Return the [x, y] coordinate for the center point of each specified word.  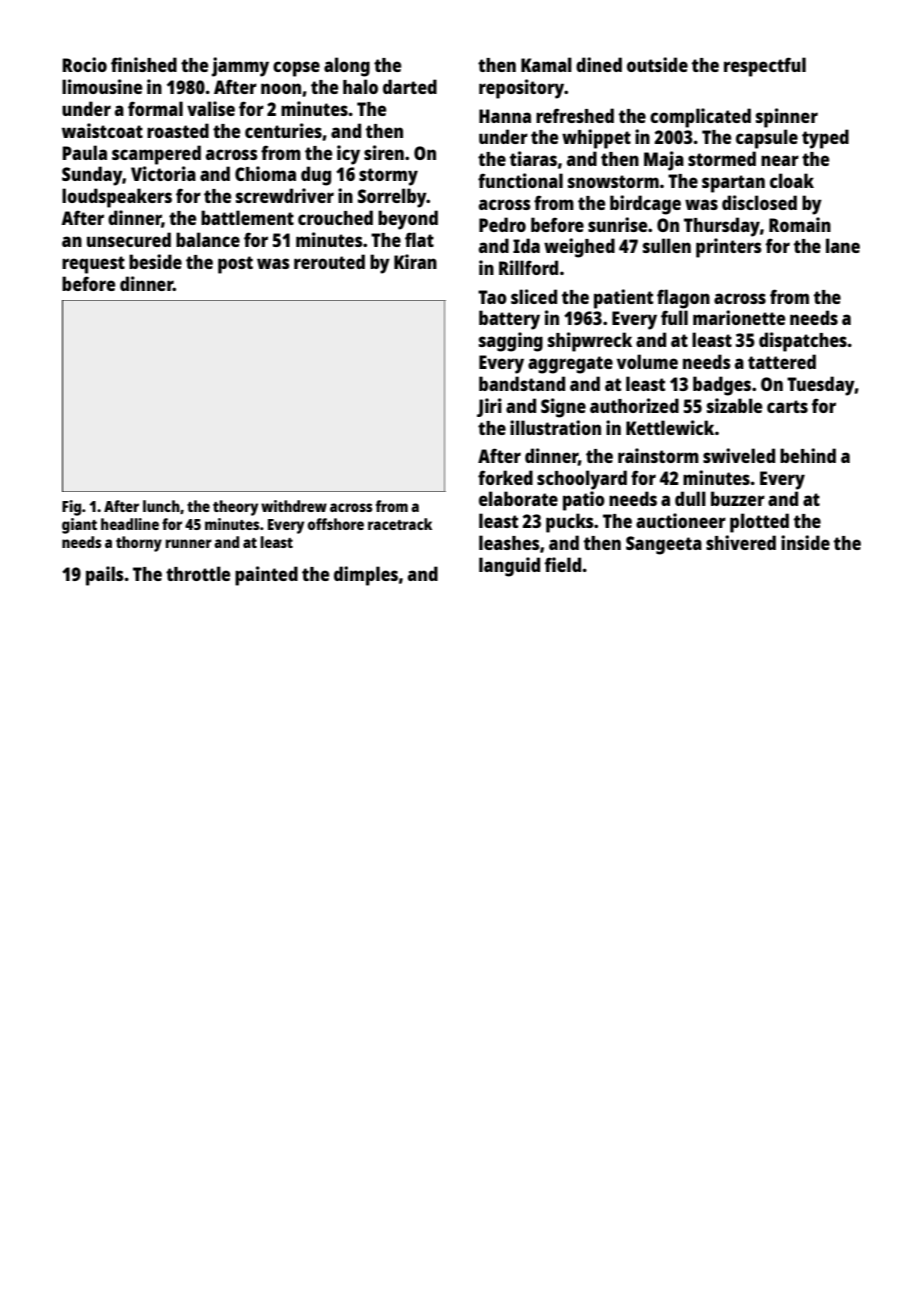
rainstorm [658, 455]
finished [144, 64]
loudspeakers [117, 198]
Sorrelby [392, 198]
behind [808, 455]
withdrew [294, 506]
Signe [563, 408]
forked [505, 477]
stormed [722, 158]
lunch [161, 506]
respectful [765, 67]
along [347, 67]
